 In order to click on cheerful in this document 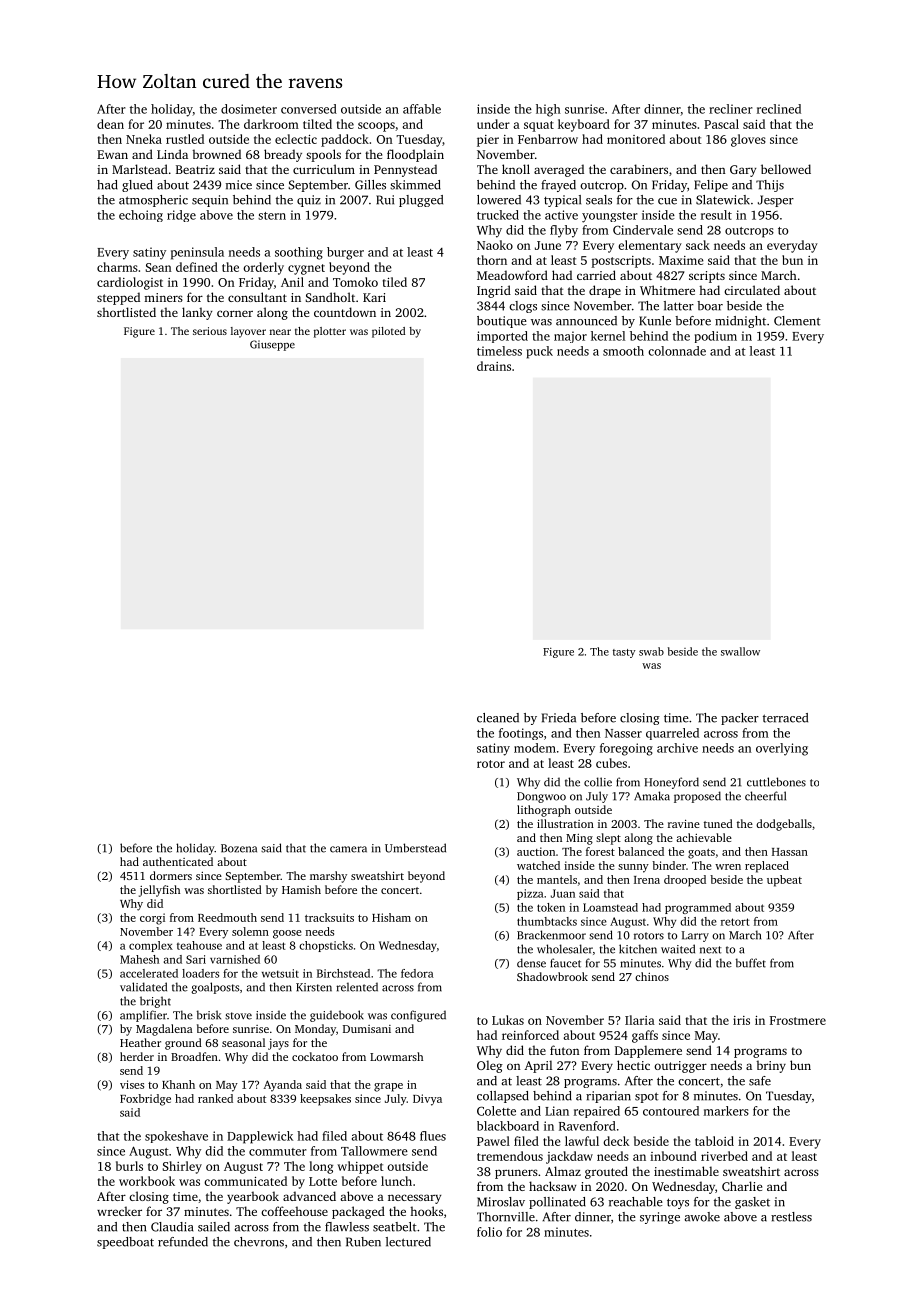, I will do `click(765, 796)`.
